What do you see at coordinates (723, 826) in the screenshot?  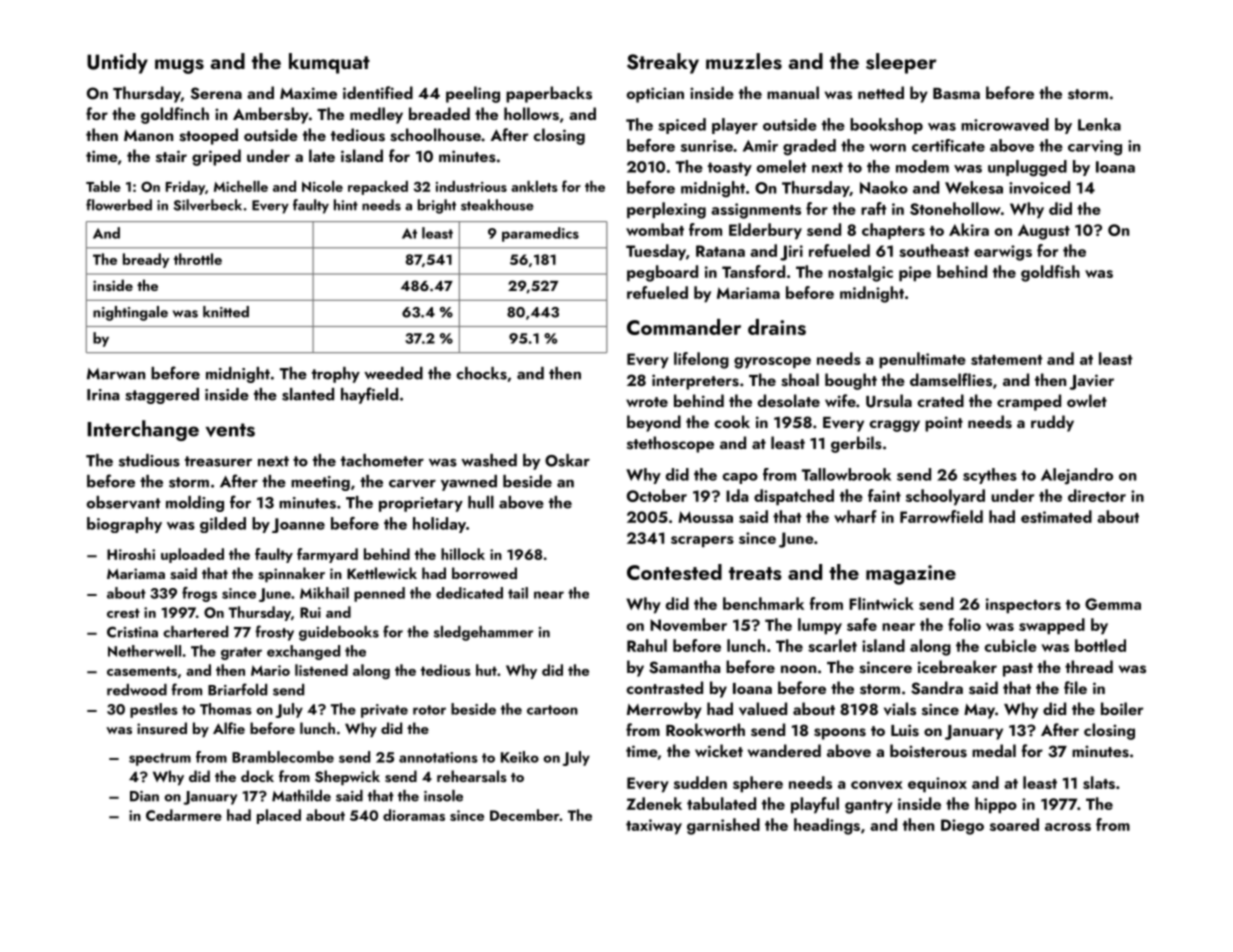 I see `garnished` at bounding box center [723, 826].
